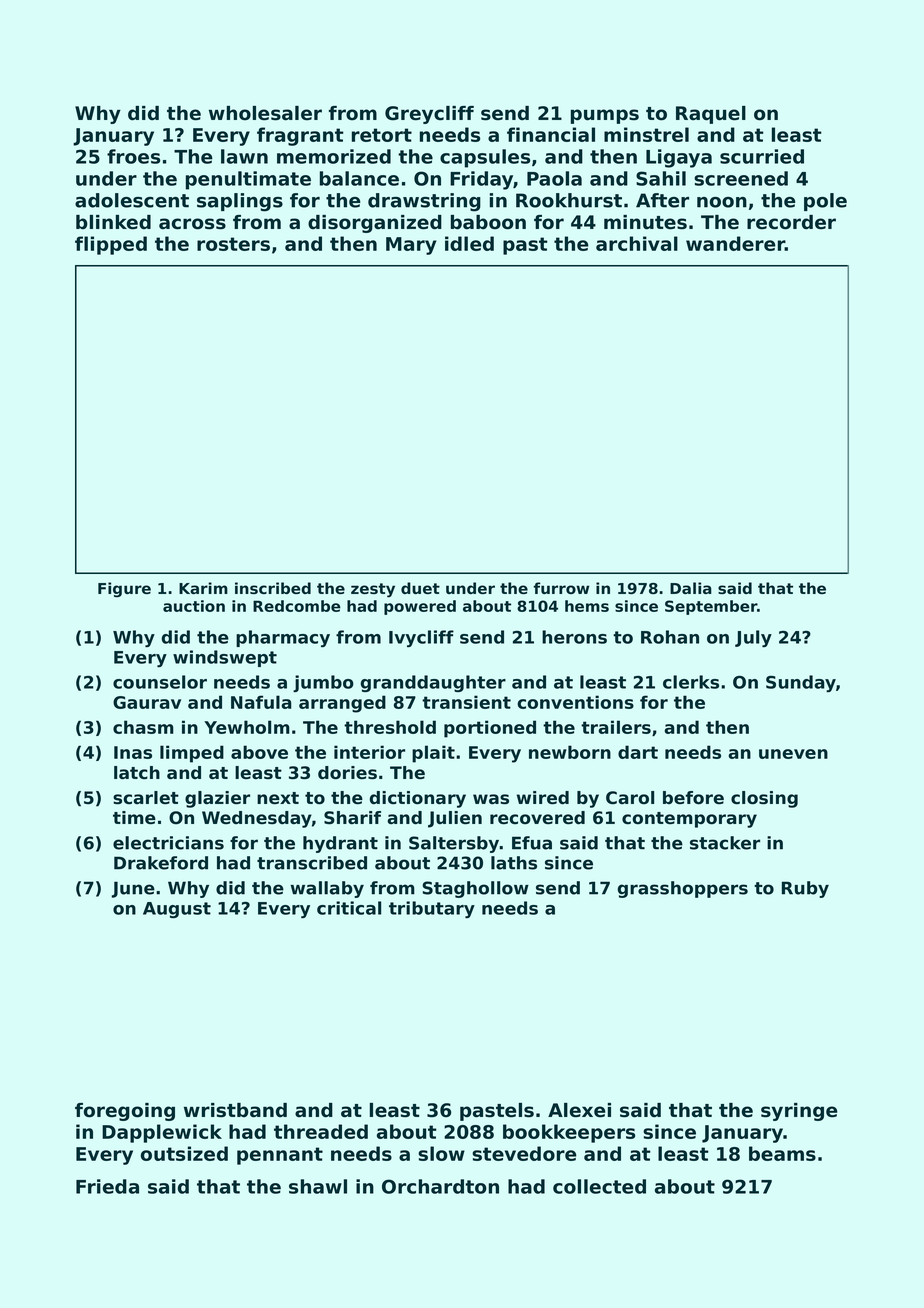  I want to click on wanderer, so click(735, 243).
